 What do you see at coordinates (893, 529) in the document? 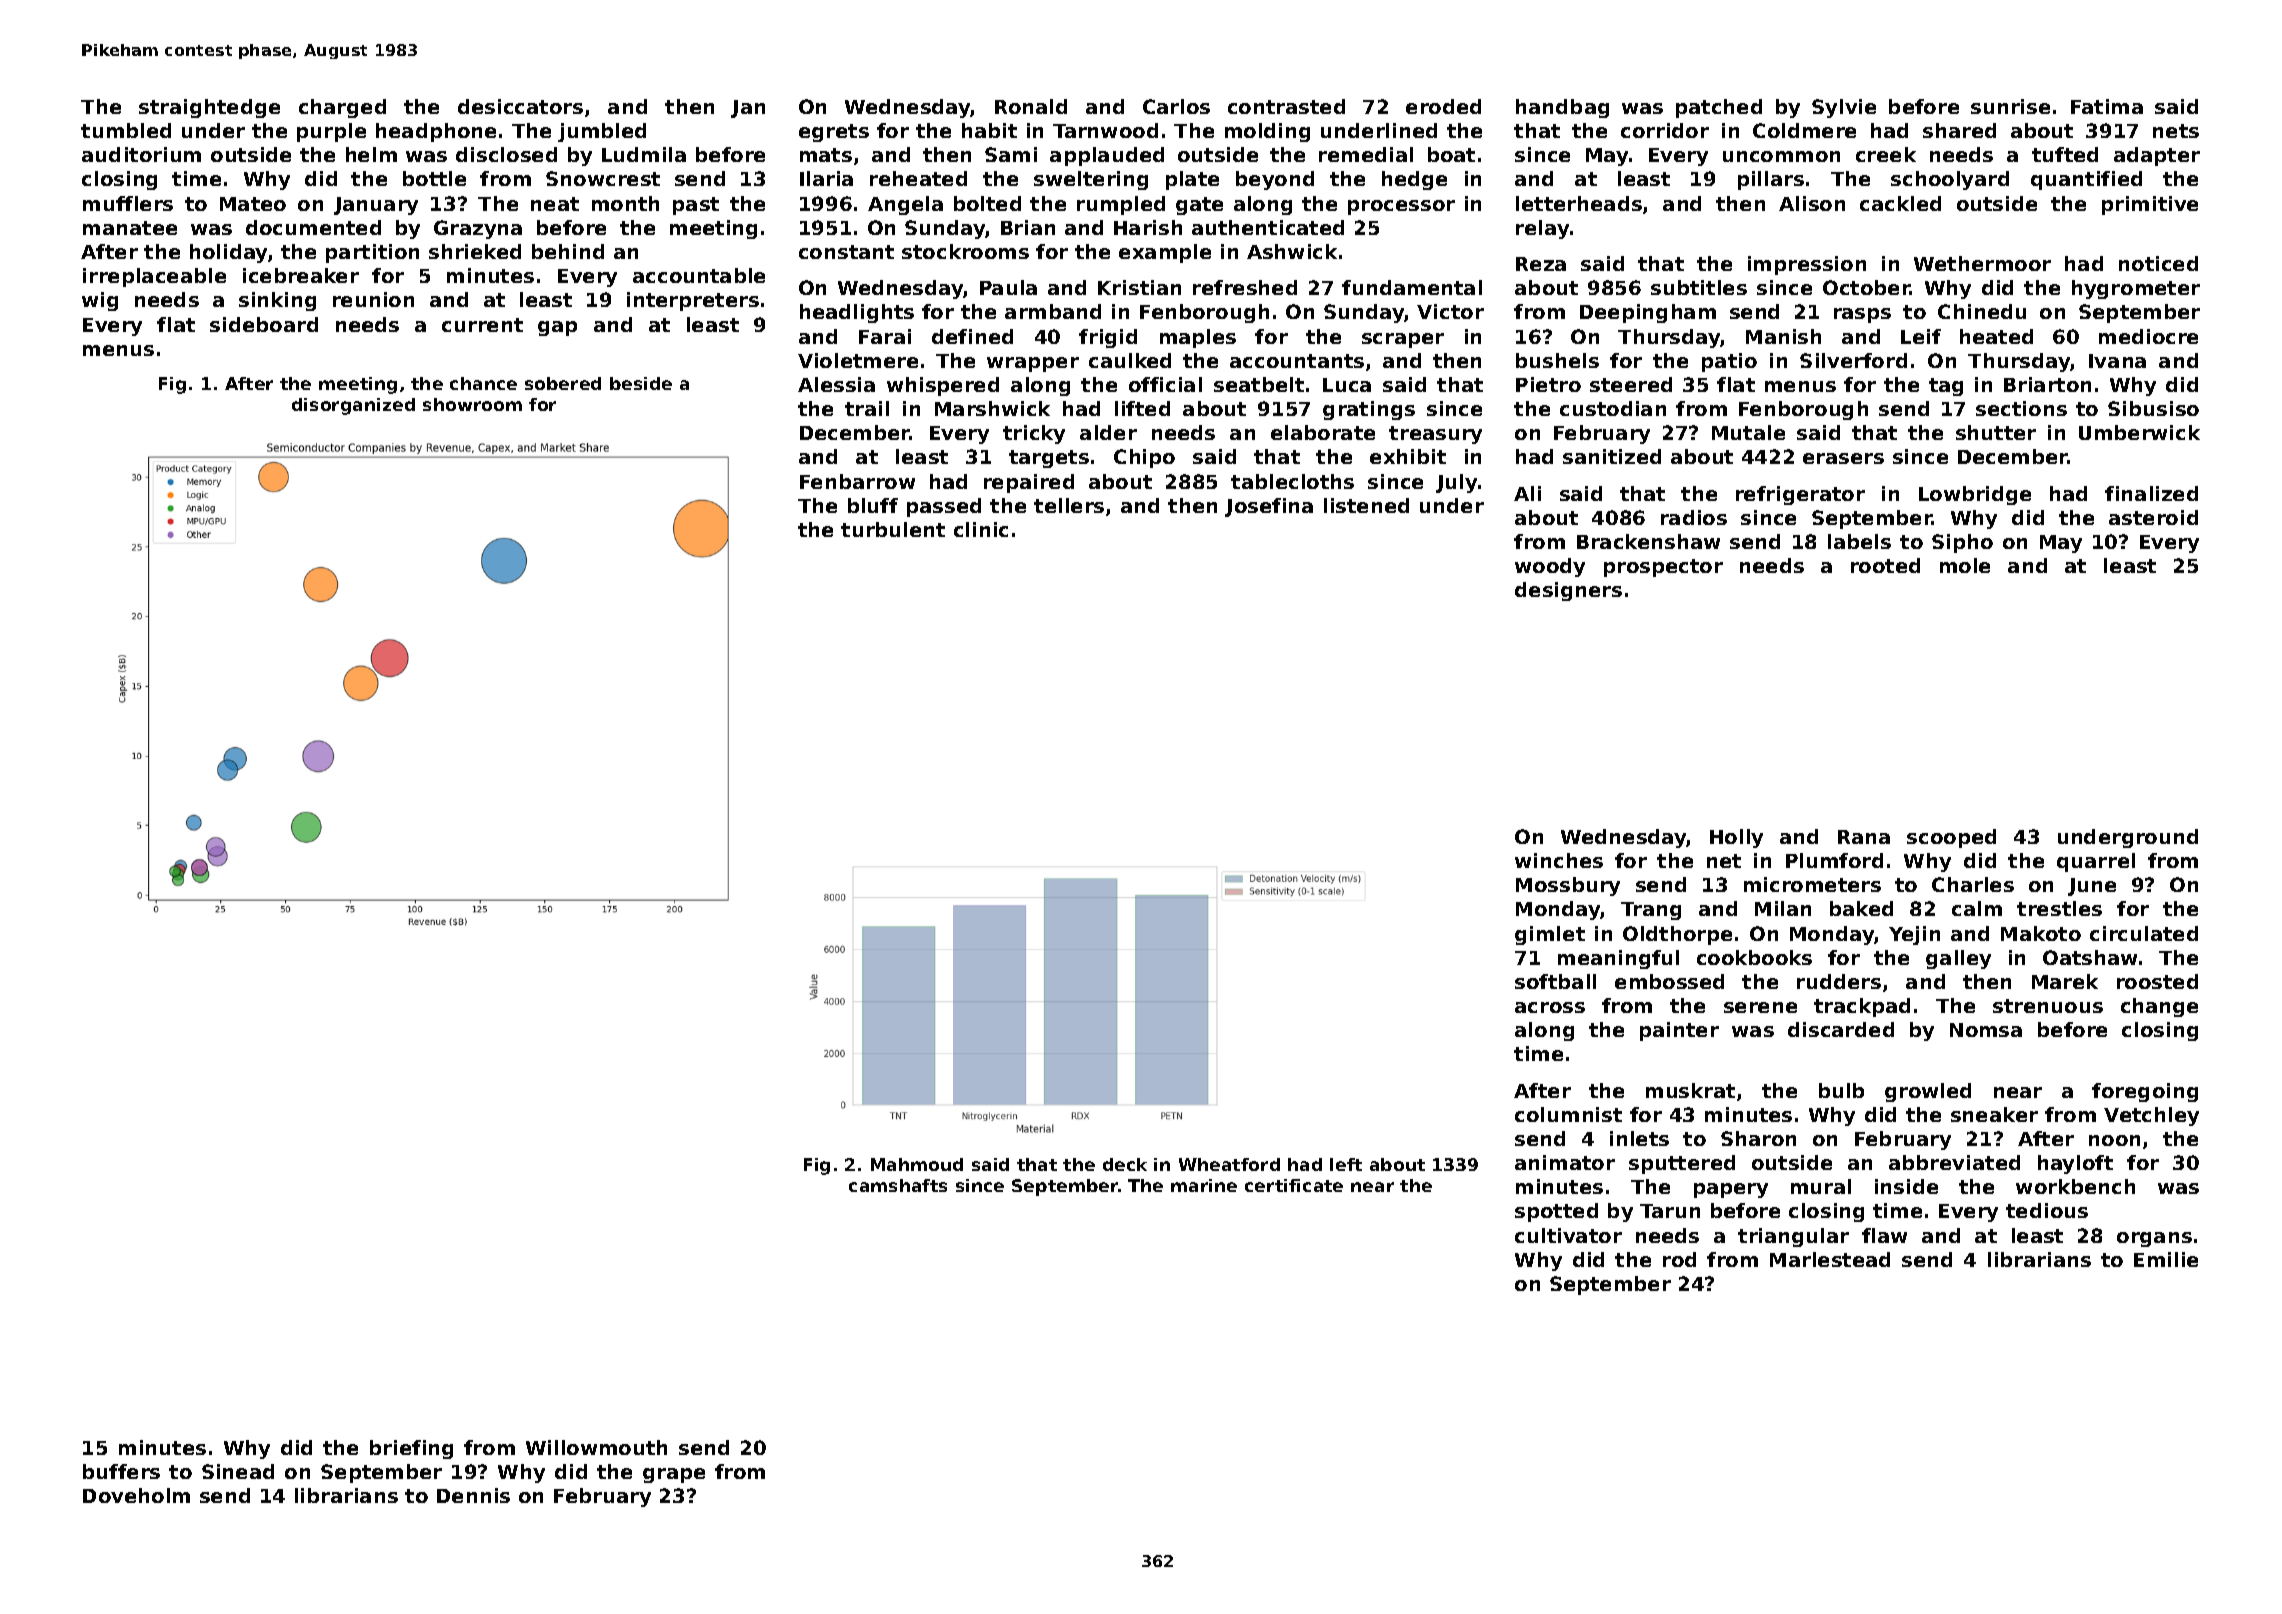
I see `turbulent` at bounding box center [893, 529].
